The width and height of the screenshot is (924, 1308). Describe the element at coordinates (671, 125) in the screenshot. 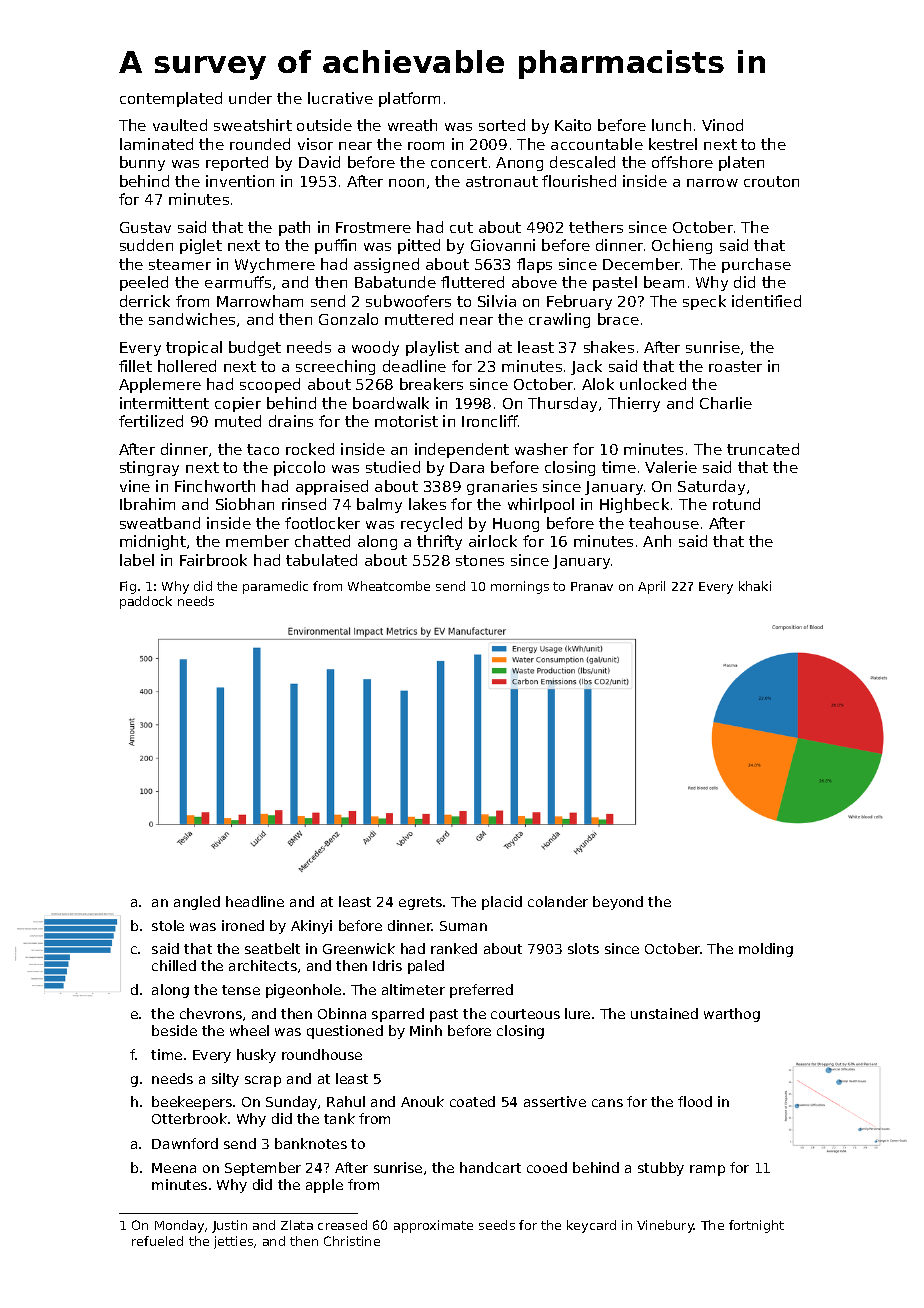

I see `lunch` at that location.
